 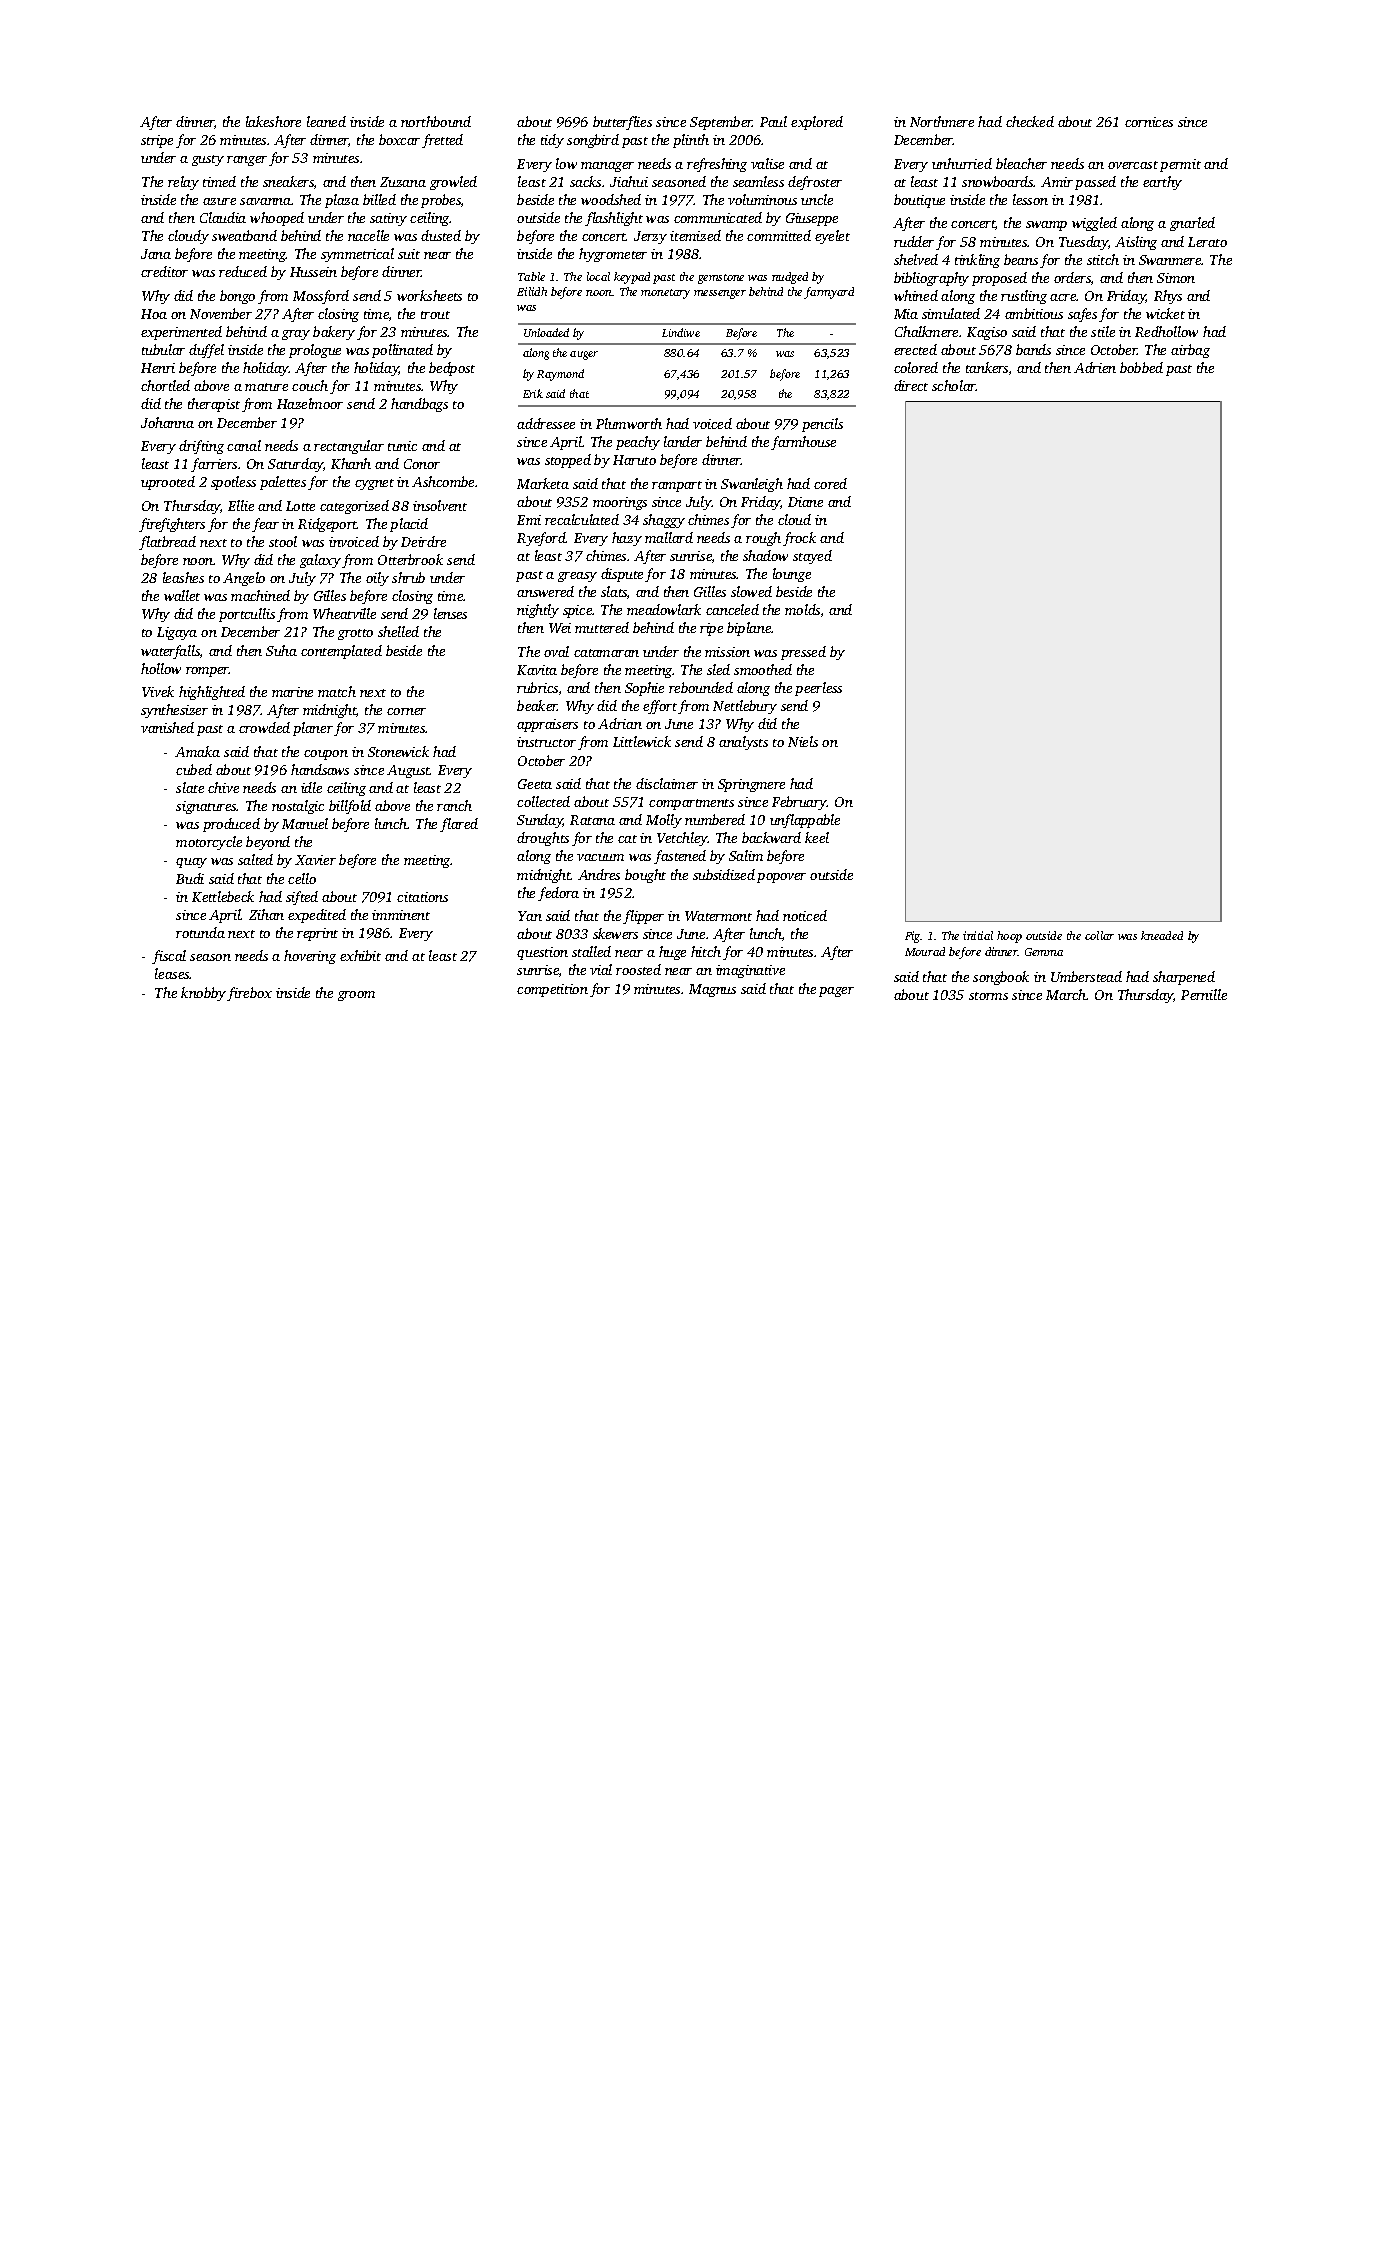 I want to click on leashes, so click(x=183, y=577).
